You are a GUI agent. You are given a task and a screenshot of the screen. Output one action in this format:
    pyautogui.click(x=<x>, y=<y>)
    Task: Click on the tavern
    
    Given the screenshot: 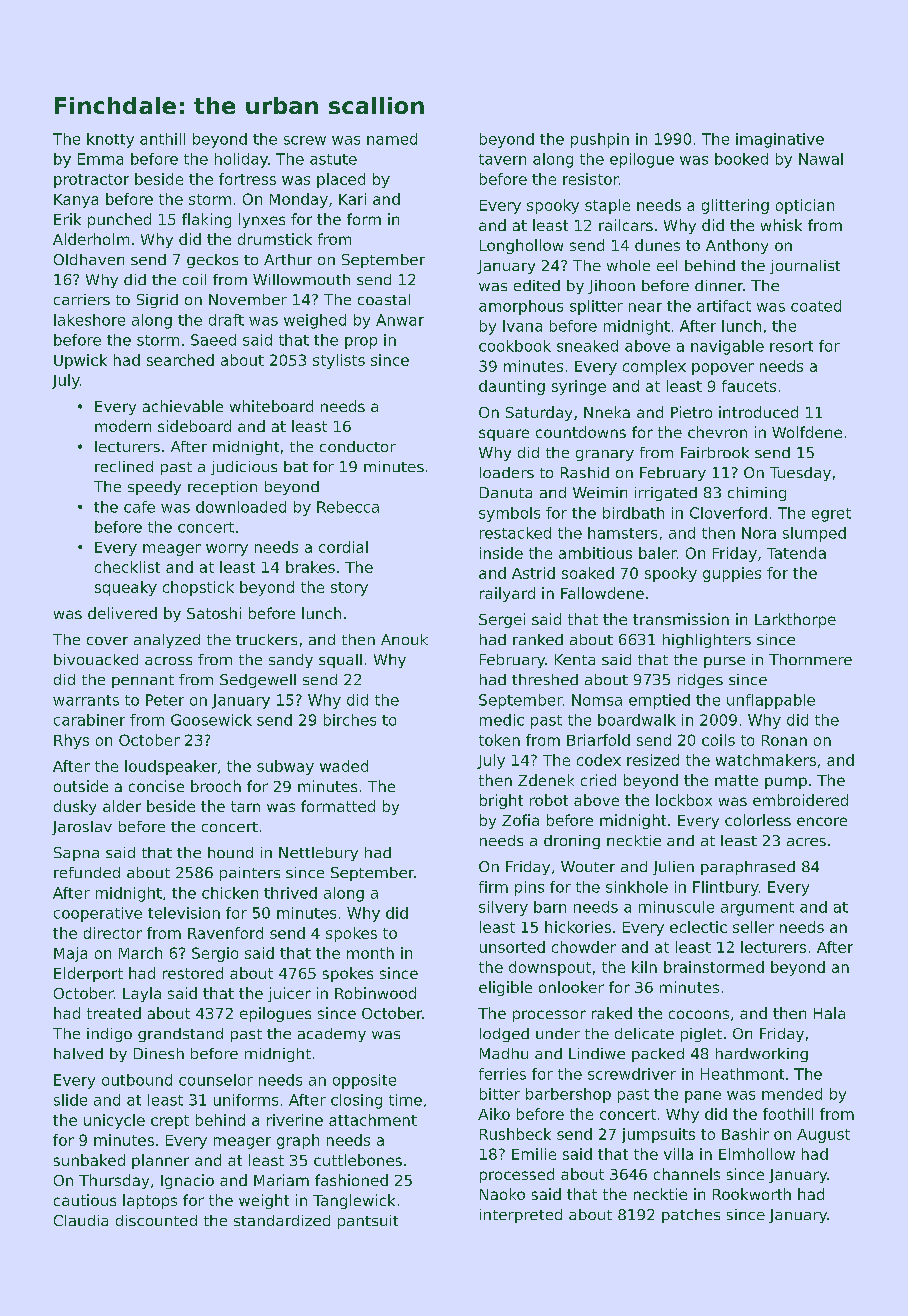 What is the action you would take?
    pyautogui.click(x=502, y=159)
